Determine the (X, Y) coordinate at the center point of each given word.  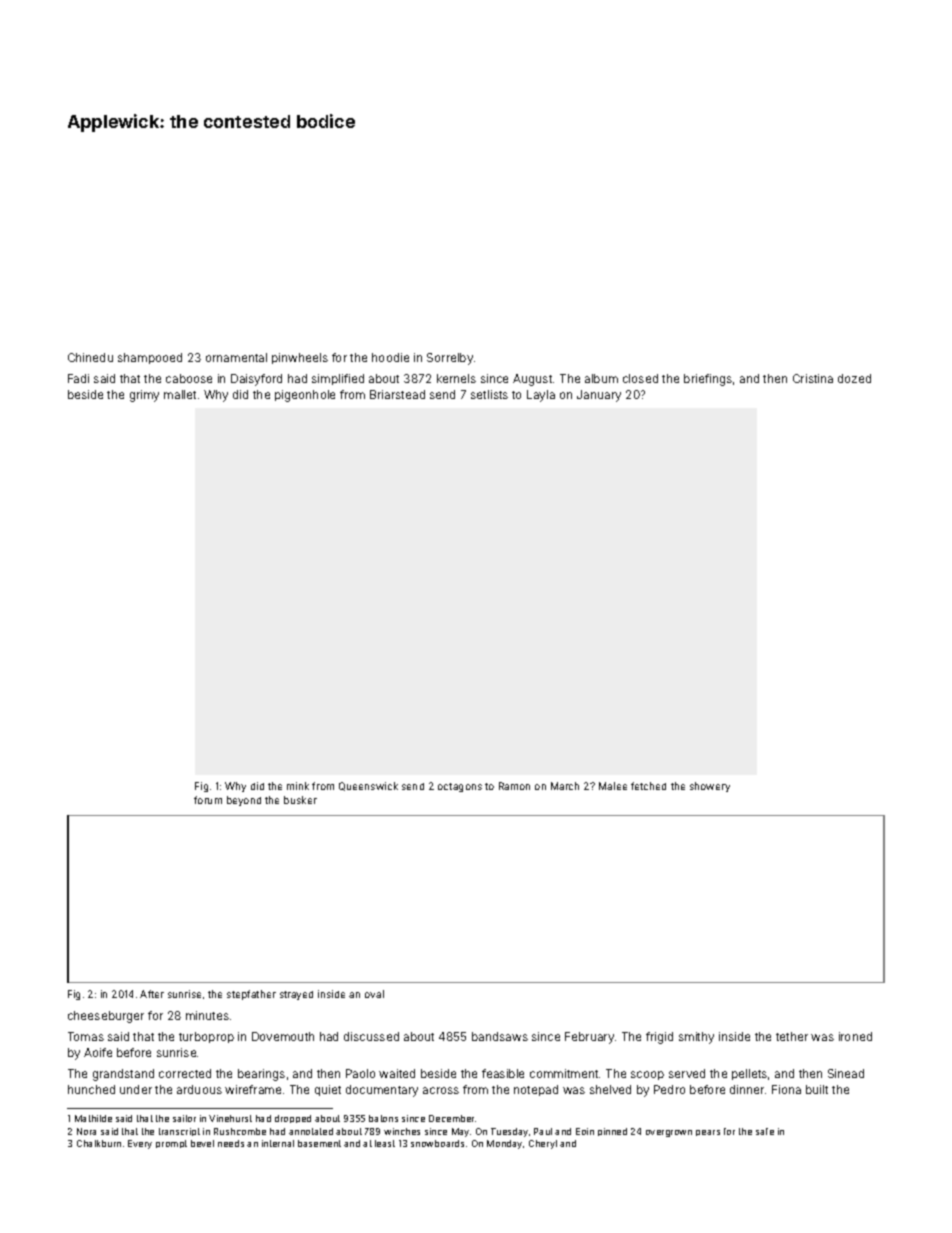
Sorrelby (450, 359)
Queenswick (368, 786)
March (565, 786)
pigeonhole (305, 396)
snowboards (437, 1143)
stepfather (251, 995)
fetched (648, 786)
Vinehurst (230, 1118)
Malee (613, 786)
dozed (854, 378)
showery (710, 787)
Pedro (669, 1089)
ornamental (236, 357)
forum (208, 800)
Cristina (813, 378)
